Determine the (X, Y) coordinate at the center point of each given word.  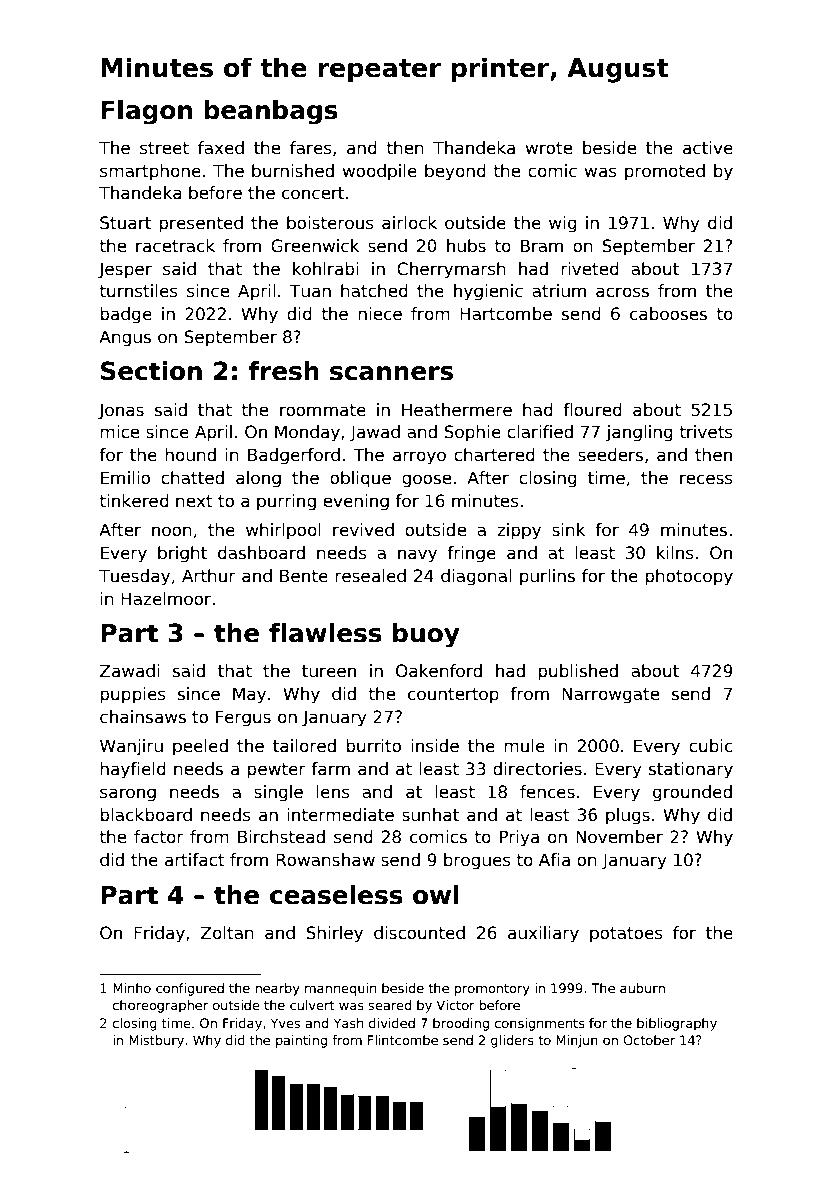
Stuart (125, 223)
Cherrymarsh (451, 270)
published (578, 672)
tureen (329, 671)
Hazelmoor (166, 599)
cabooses (668, 314)
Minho (132, 988)
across (622, 292)
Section (151, 371)
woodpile (380, 172)
